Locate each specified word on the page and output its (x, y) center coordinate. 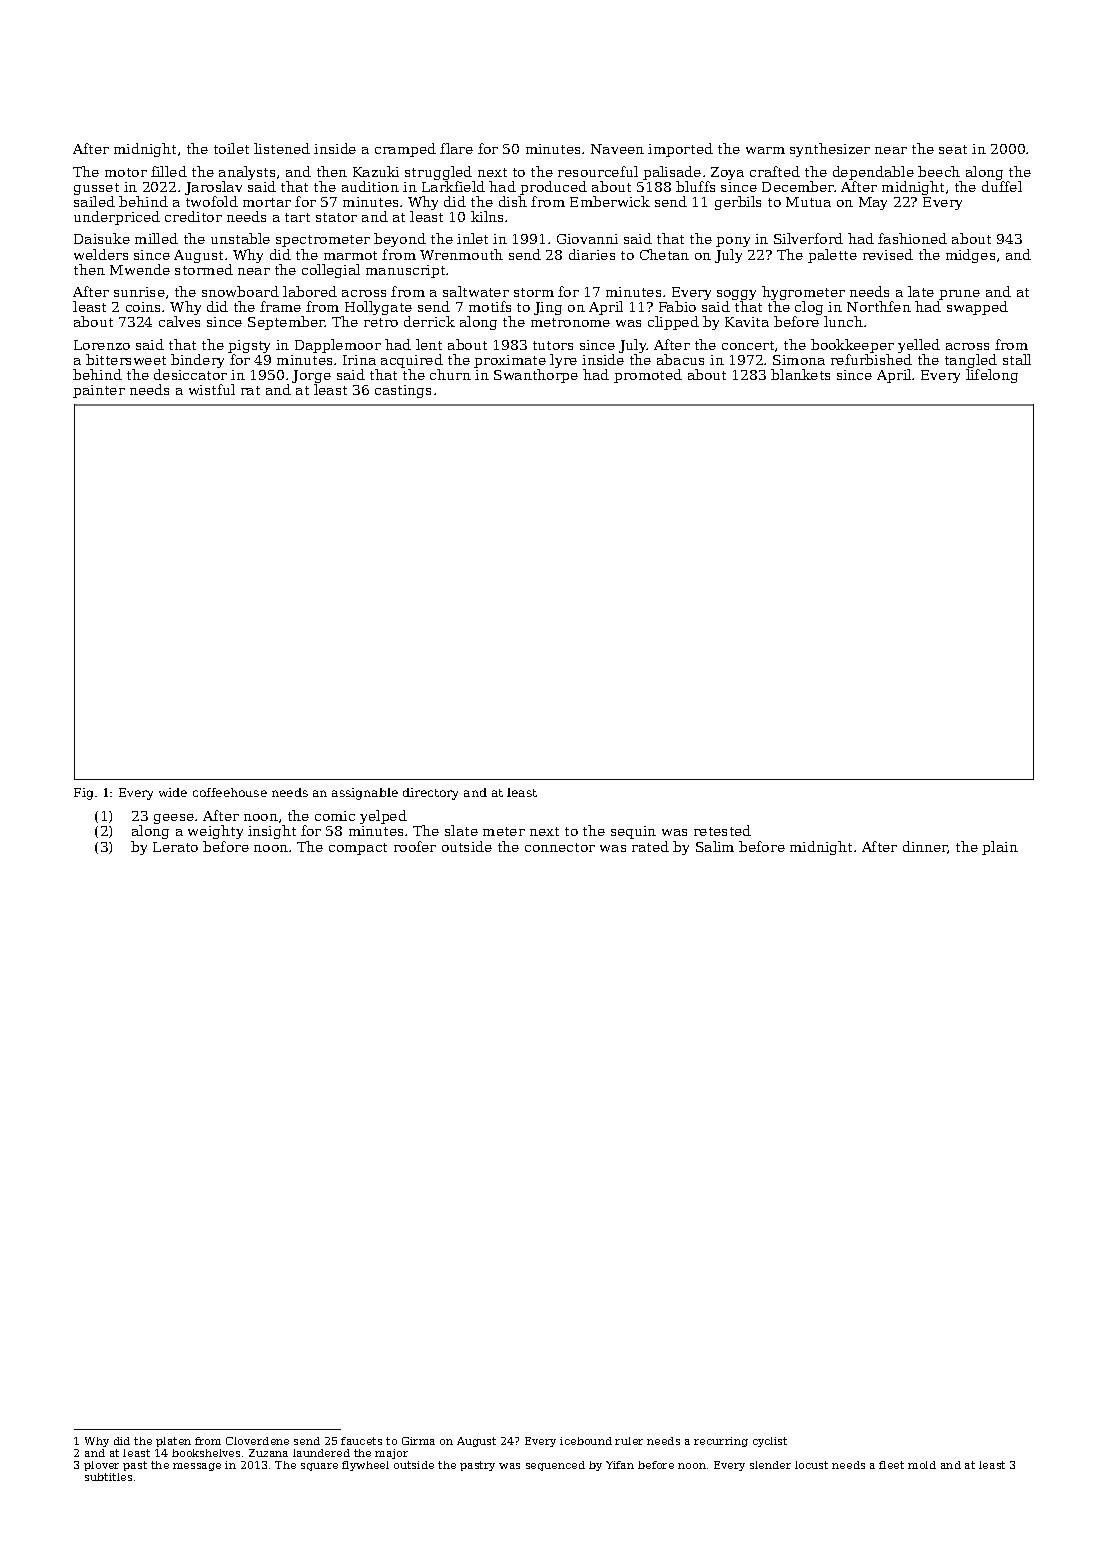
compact (358, 849)
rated (650, 846)
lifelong (992, 376)
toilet (231, 148)
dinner (925, 847)
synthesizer (830, 150)
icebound (586, 1441)
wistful (212, 389)
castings (403, 391)
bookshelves (206, 1453)
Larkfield (453, 186)
